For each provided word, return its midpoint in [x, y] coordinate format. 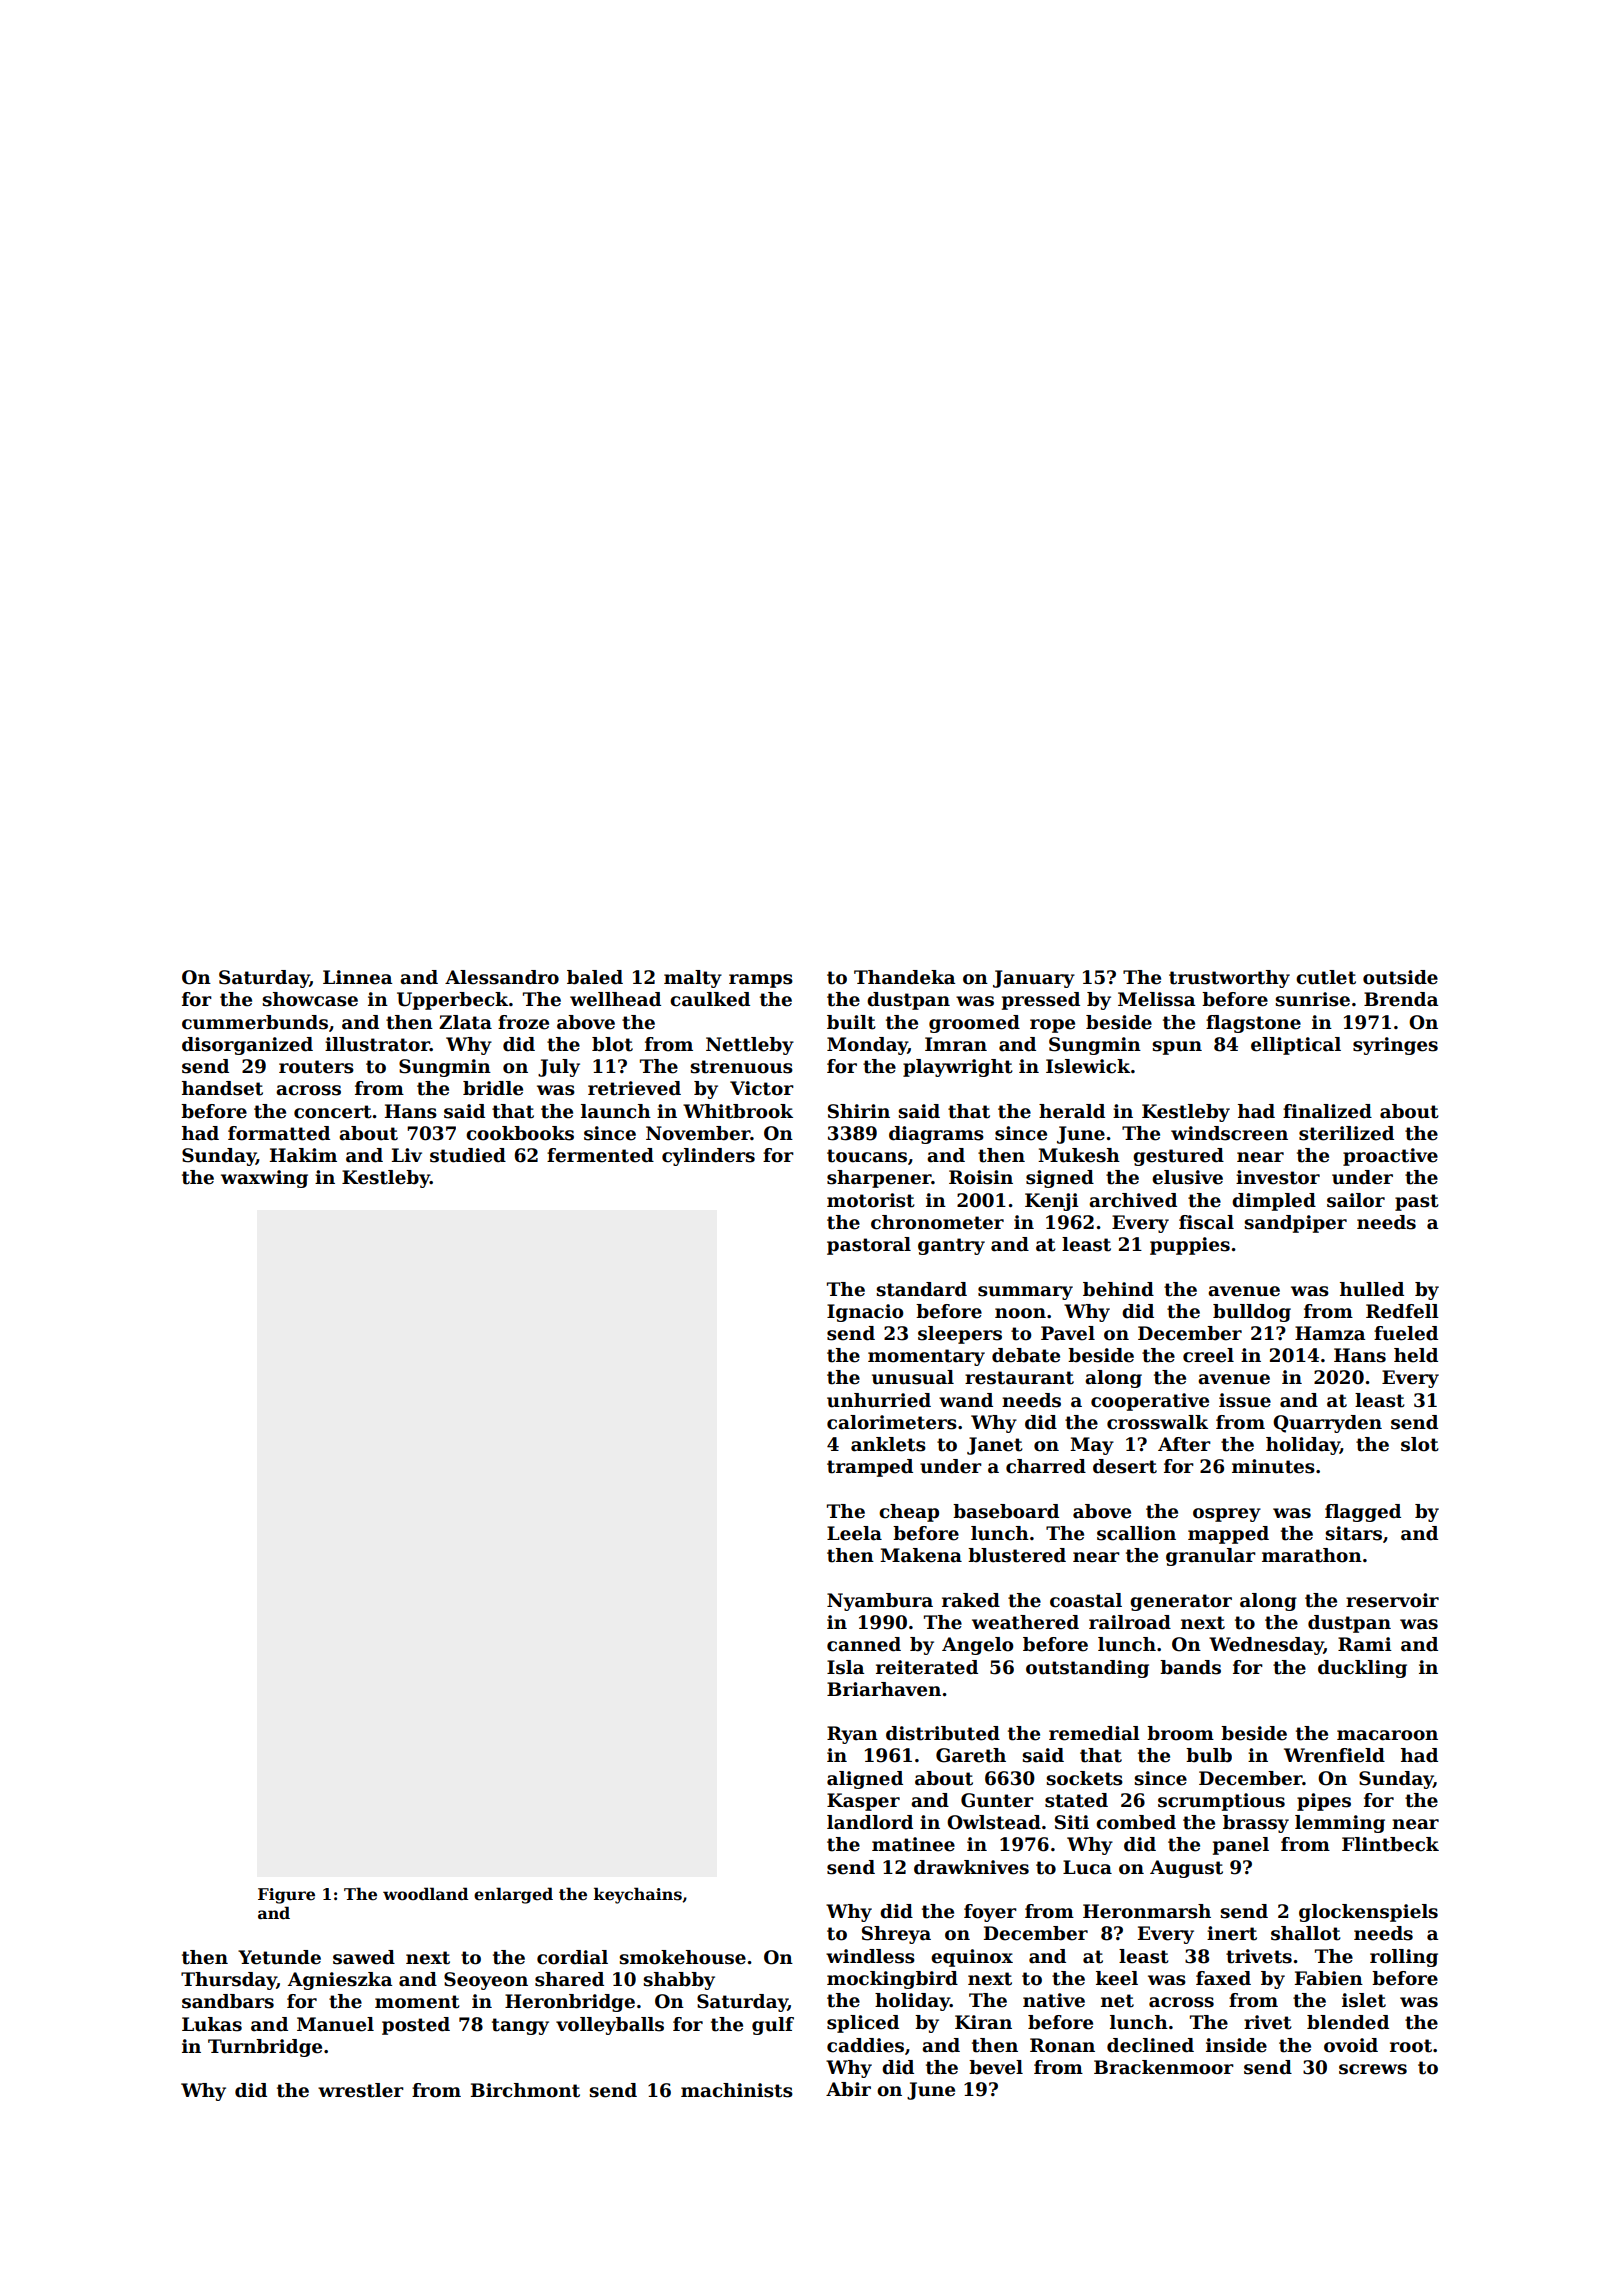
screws [1373, 2069]
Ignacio [865, 1313]
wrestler [361, 2090]
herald [1072, 1111]
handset [222, 1088]
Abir [848, 2089]
